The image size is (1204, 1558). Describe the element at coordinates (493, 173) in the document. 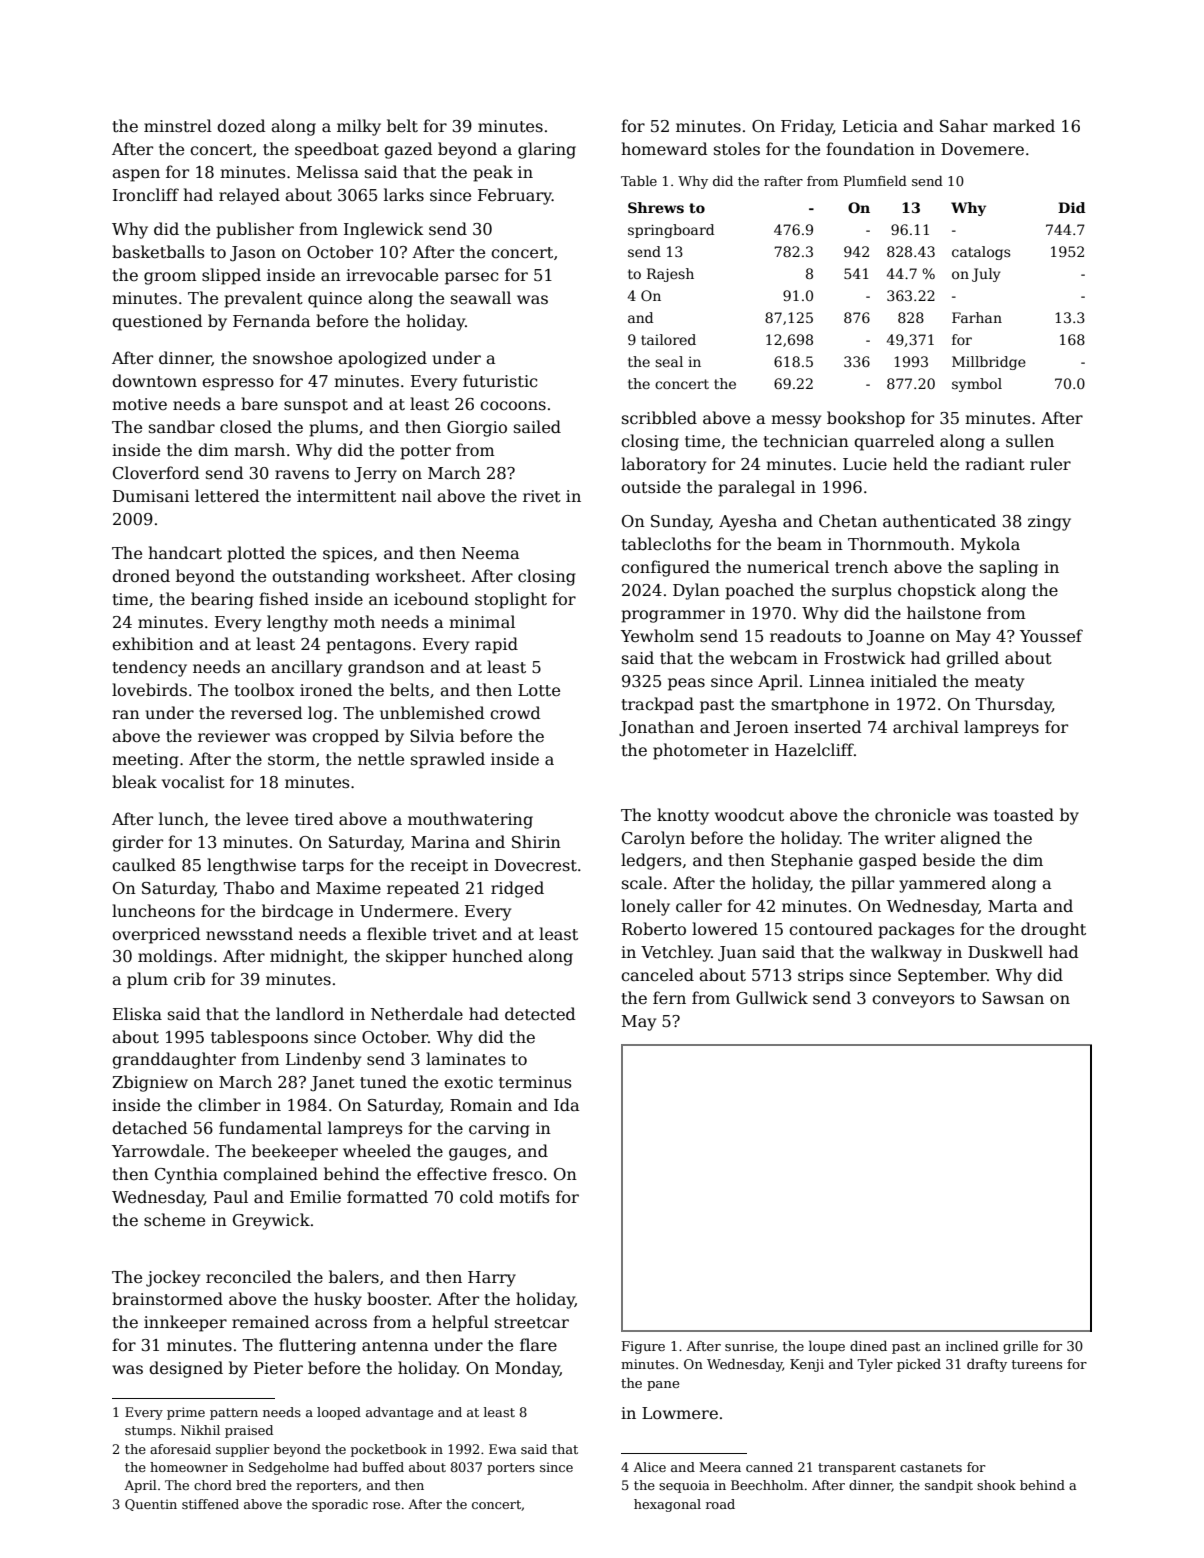

I see `peak` at that location.
